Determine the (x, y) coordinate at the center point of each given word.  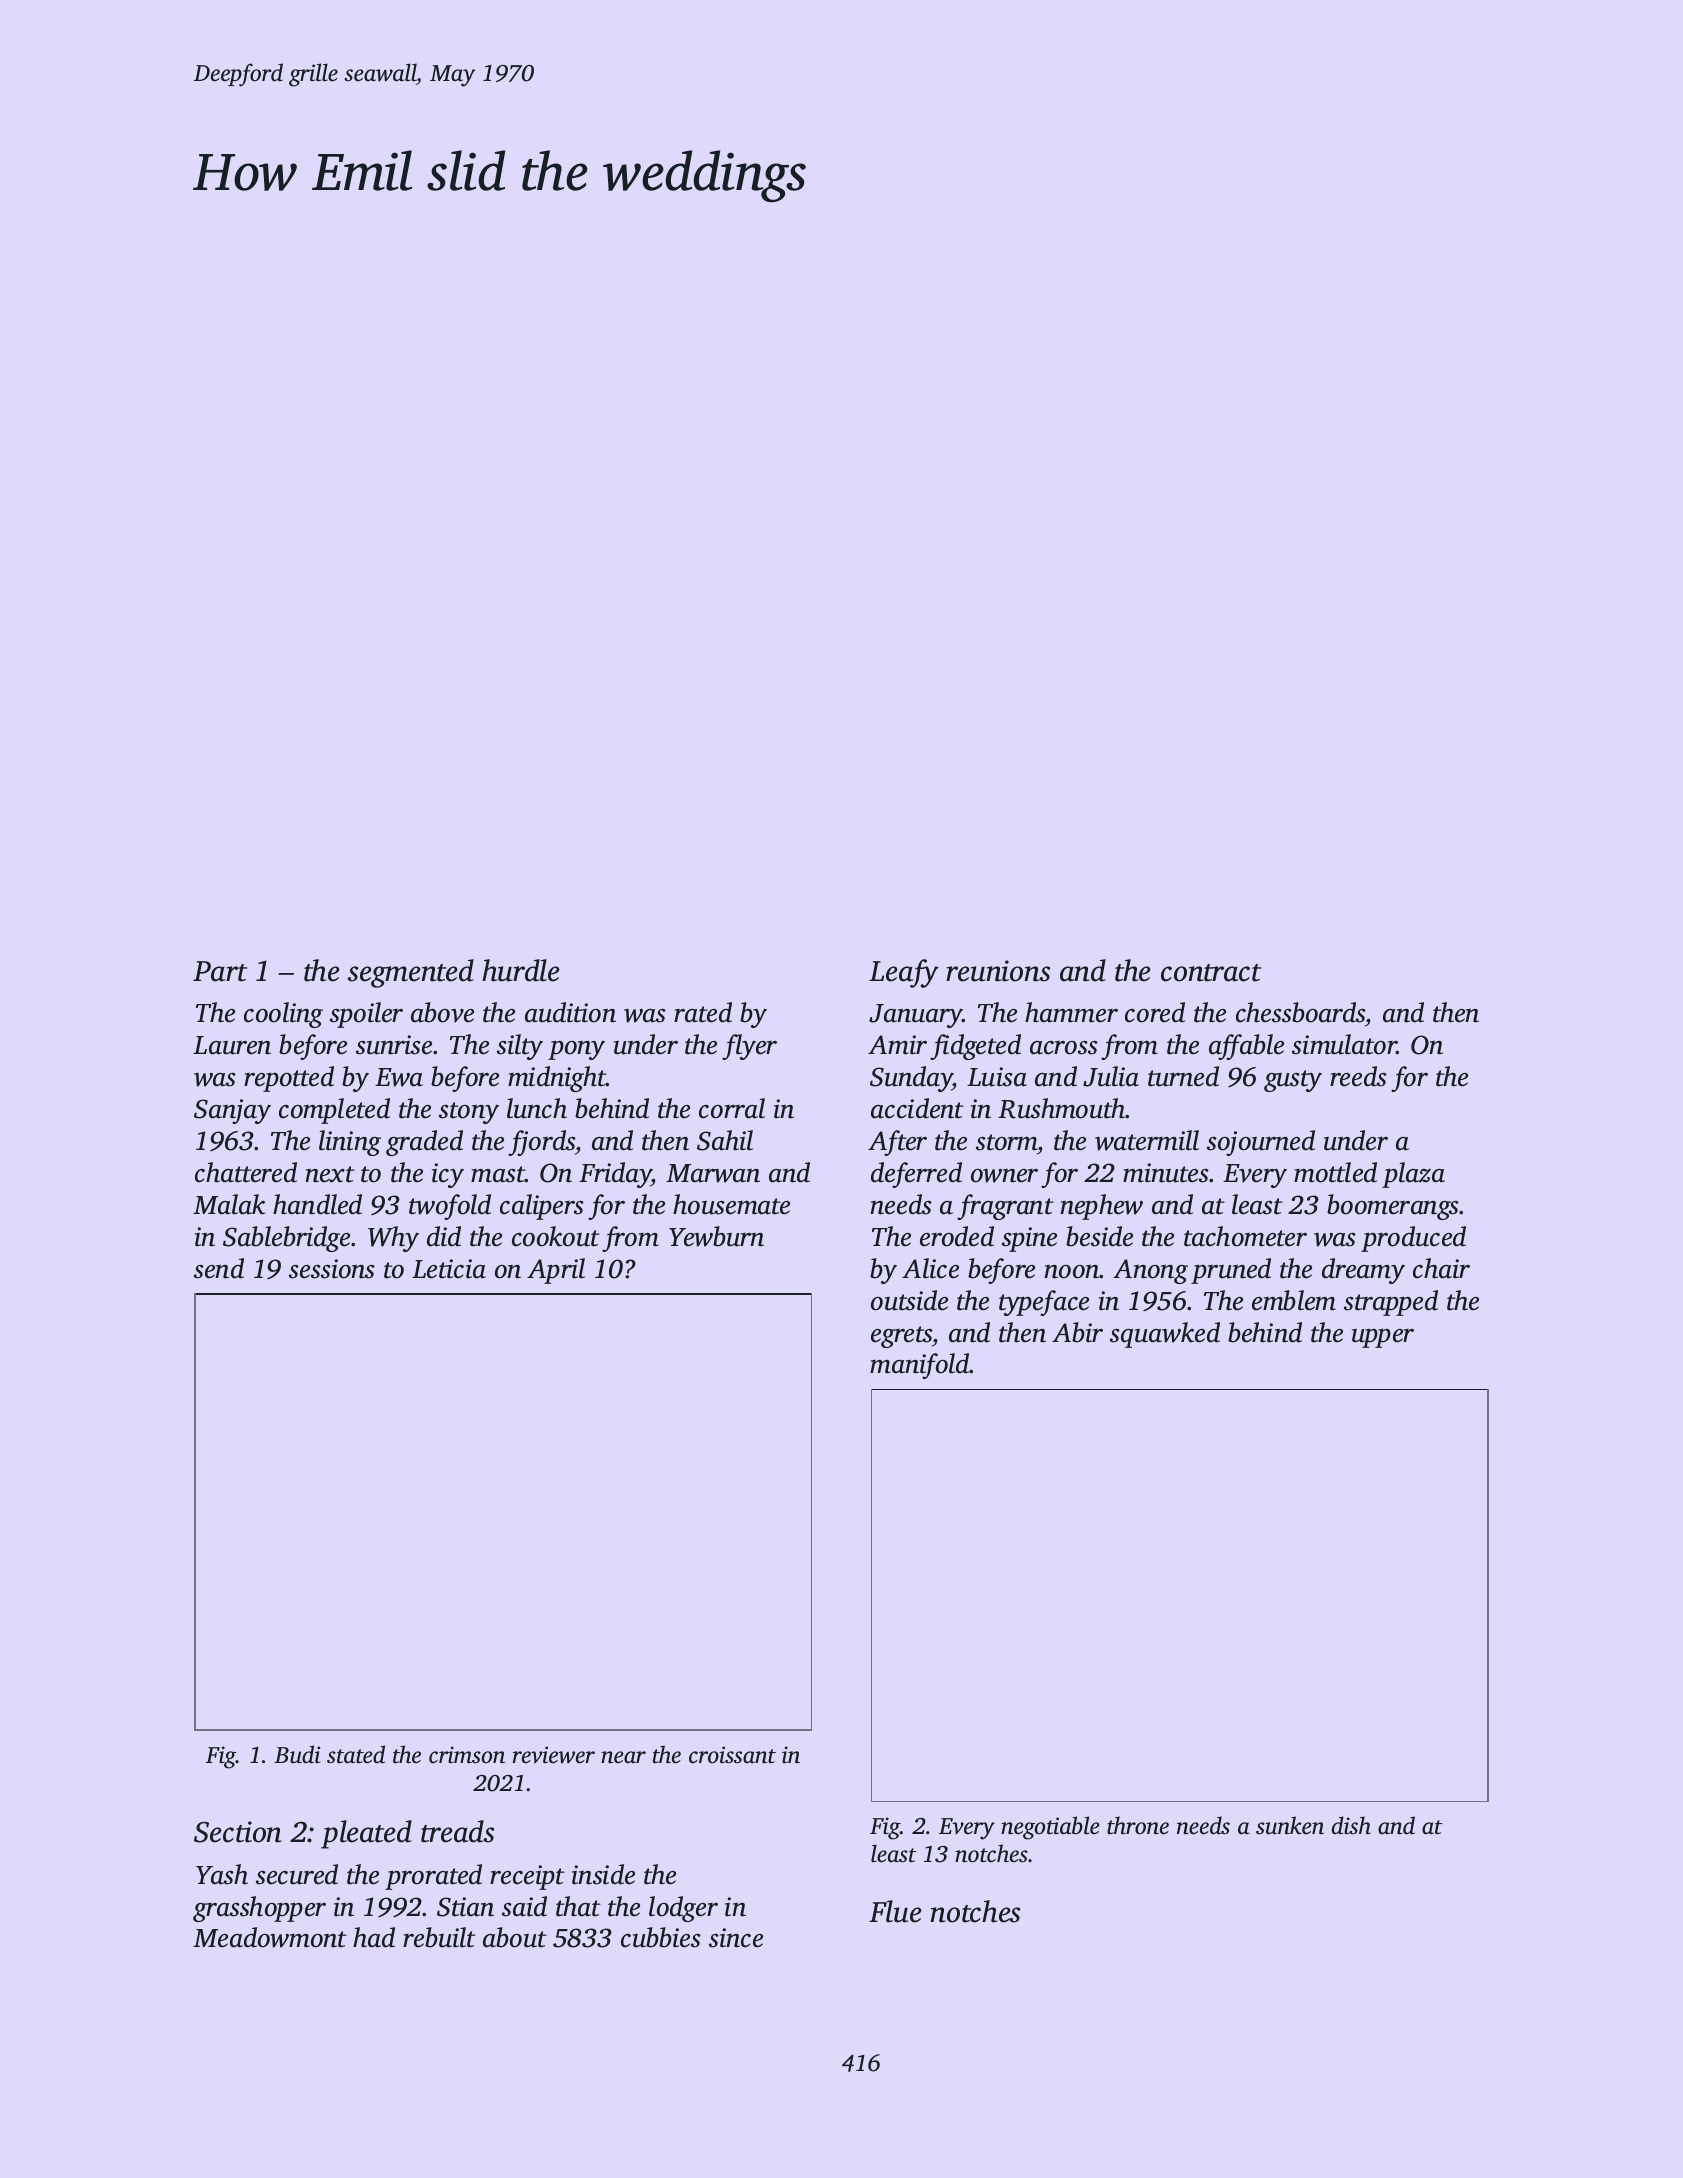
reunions (998, 971)
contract (1211, 973)
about (515, 1937)
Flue (895, 1911)
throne (1138, 1825)
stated (356, 1754)
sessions (332, 1269)
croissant (732, 1755)
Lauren (232, 1045)
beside (1099, 1236)
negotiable (1050, 1828)
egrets (901, 1337)
